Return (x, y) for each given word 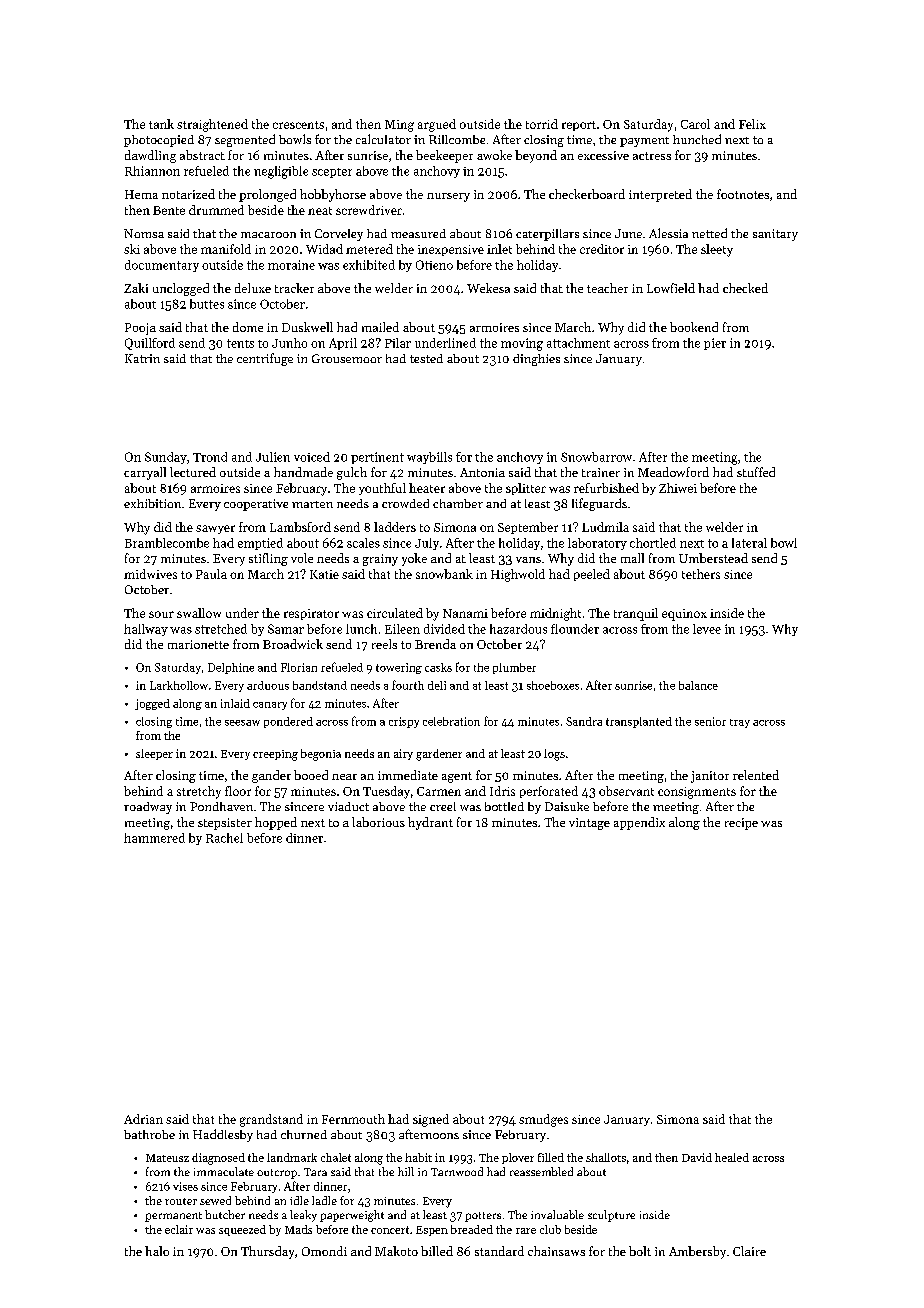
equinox (684, 615)
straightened (212, 125)
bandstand (320, 685)
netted (709, 233)
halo (157, 1251)
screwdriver (369, 210)
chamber (458, 503)
